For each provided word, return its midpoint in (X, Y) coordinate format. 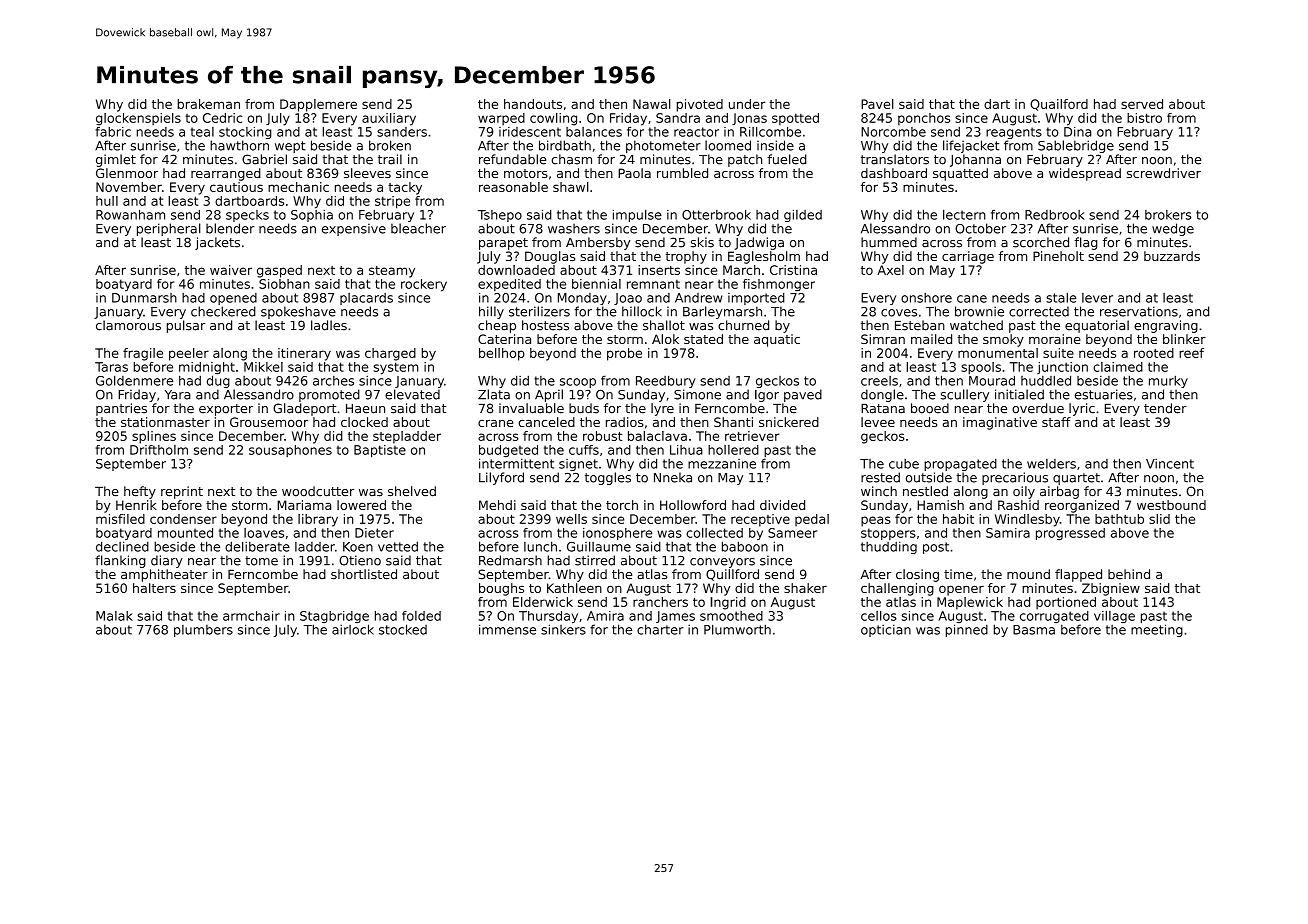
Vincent (1170, 464)
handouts (533, 104)
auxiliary (389, 119)
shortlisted (364, 574)
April (549, 395)
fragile (143, 354)
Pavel (877, 104)
